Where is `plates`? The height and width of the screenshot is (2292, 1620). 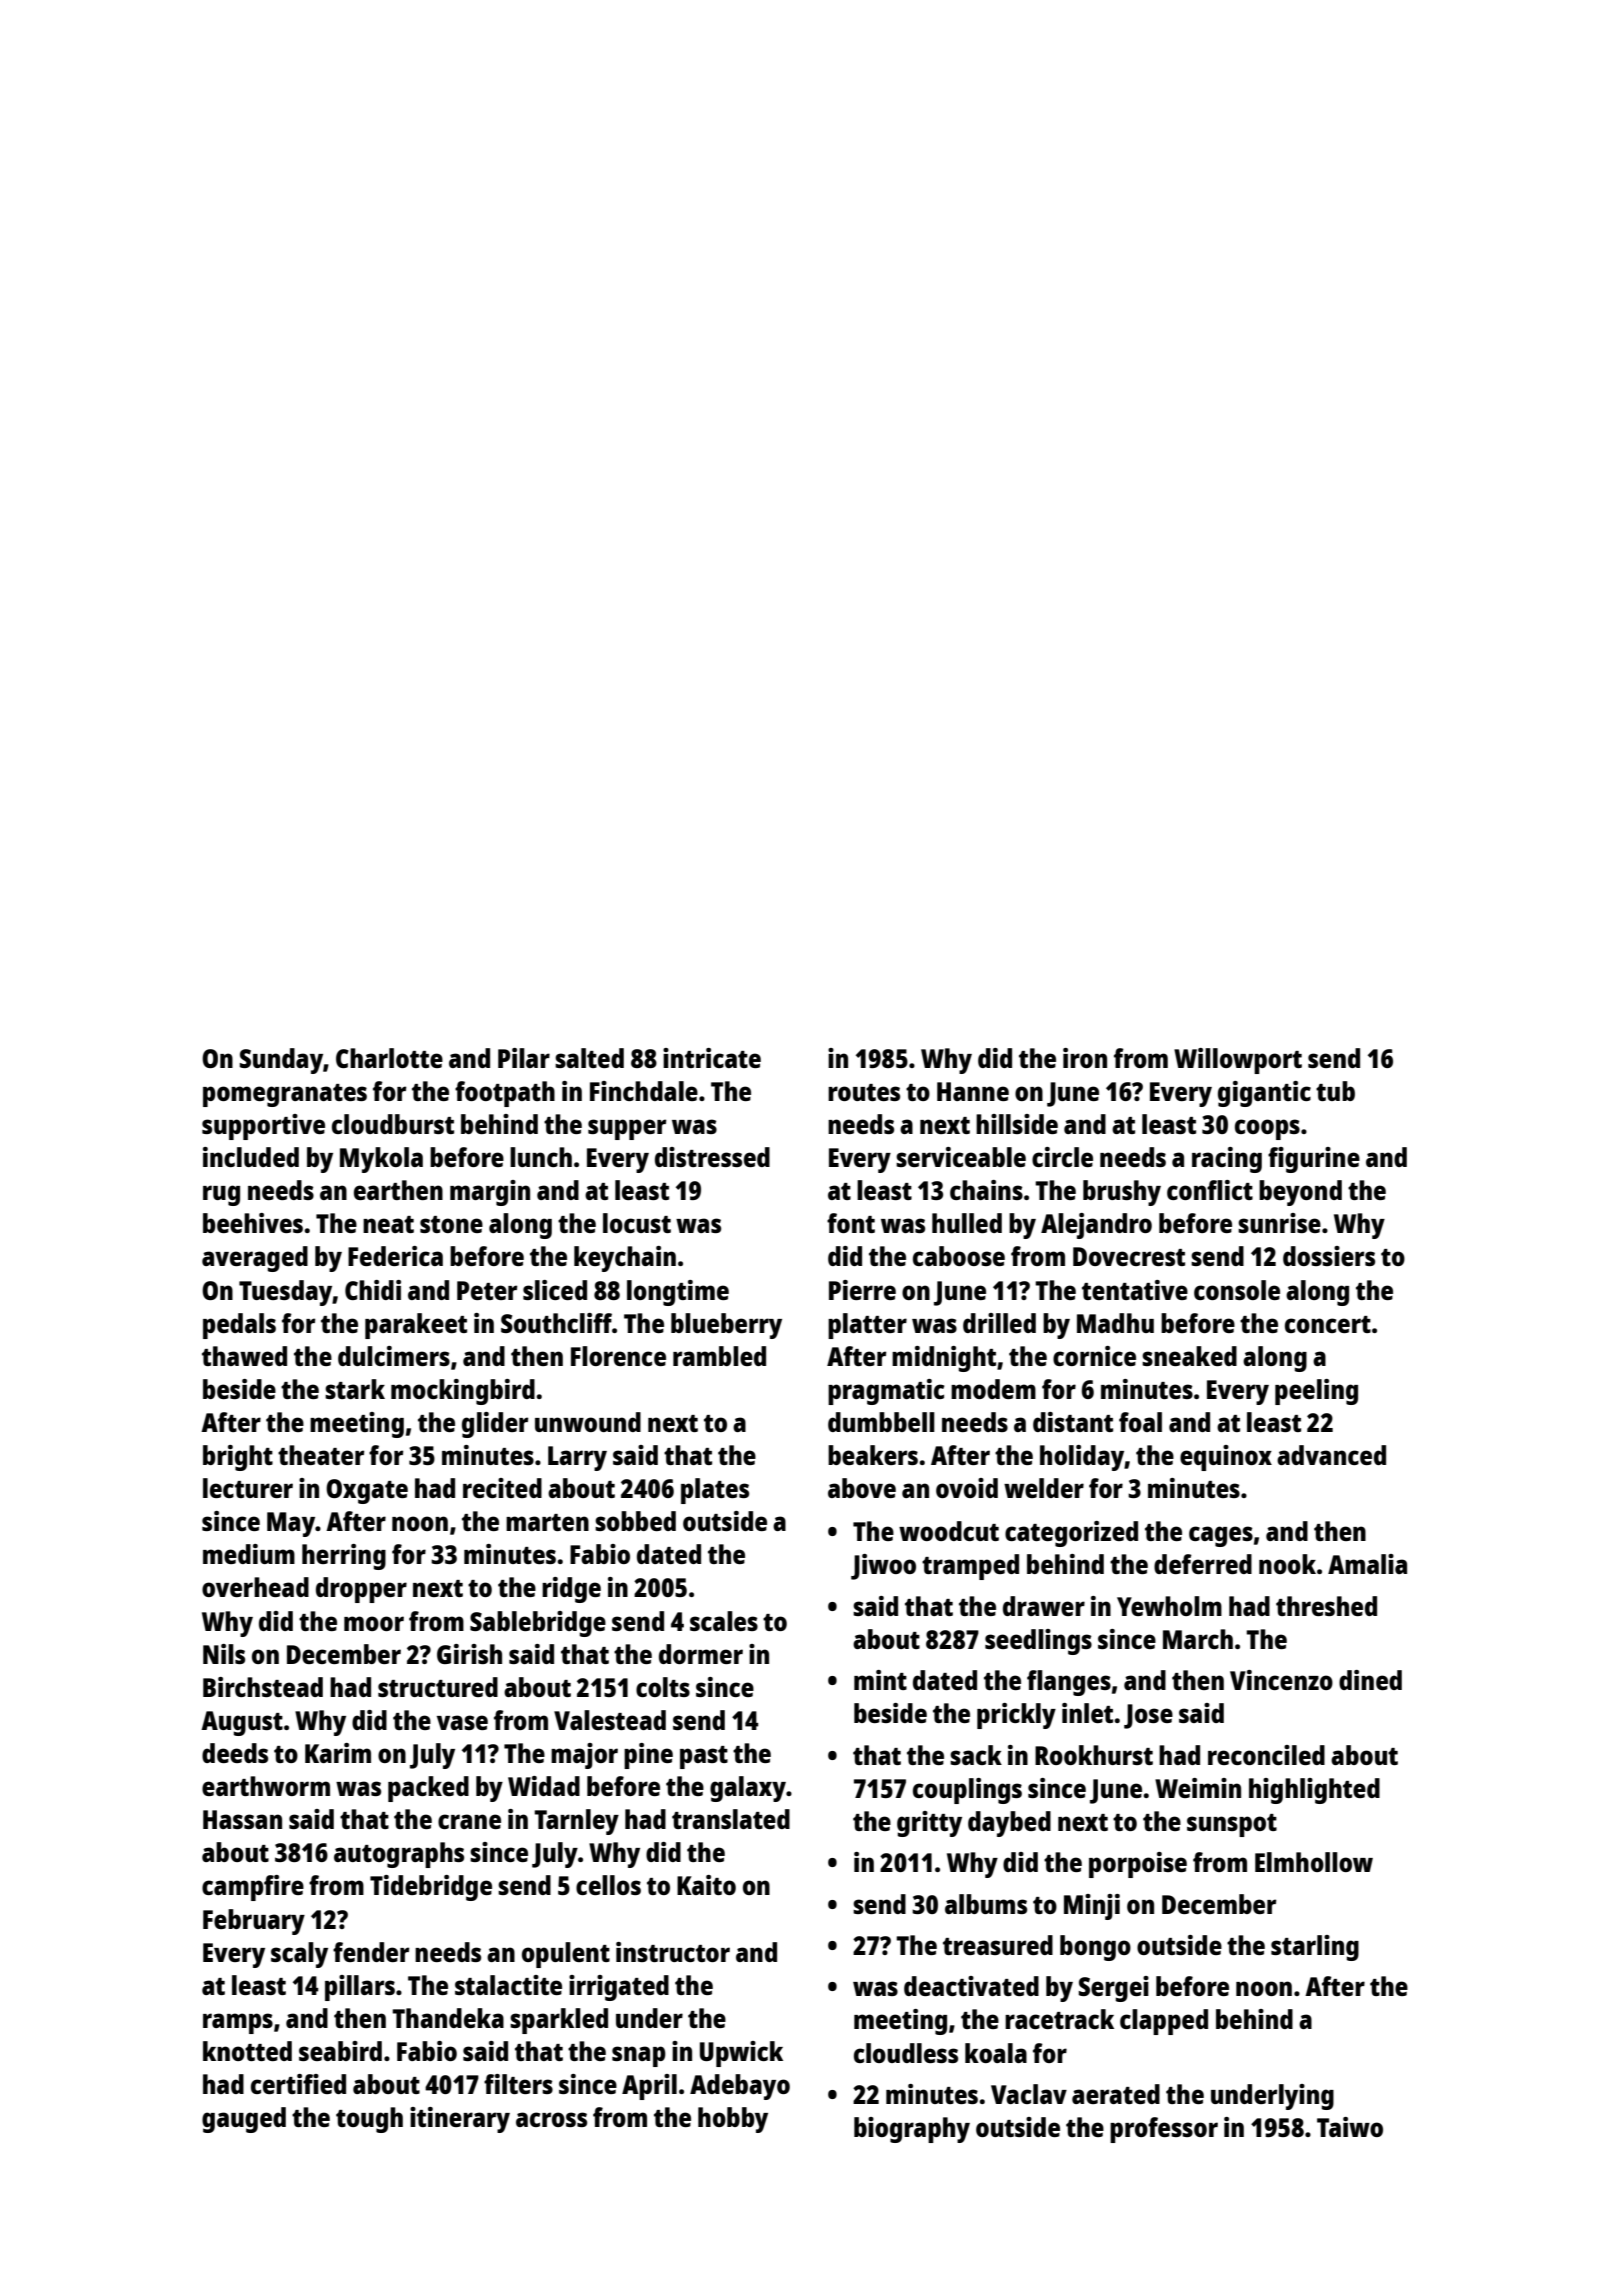
plates is located at coordinates (715, 1491).
